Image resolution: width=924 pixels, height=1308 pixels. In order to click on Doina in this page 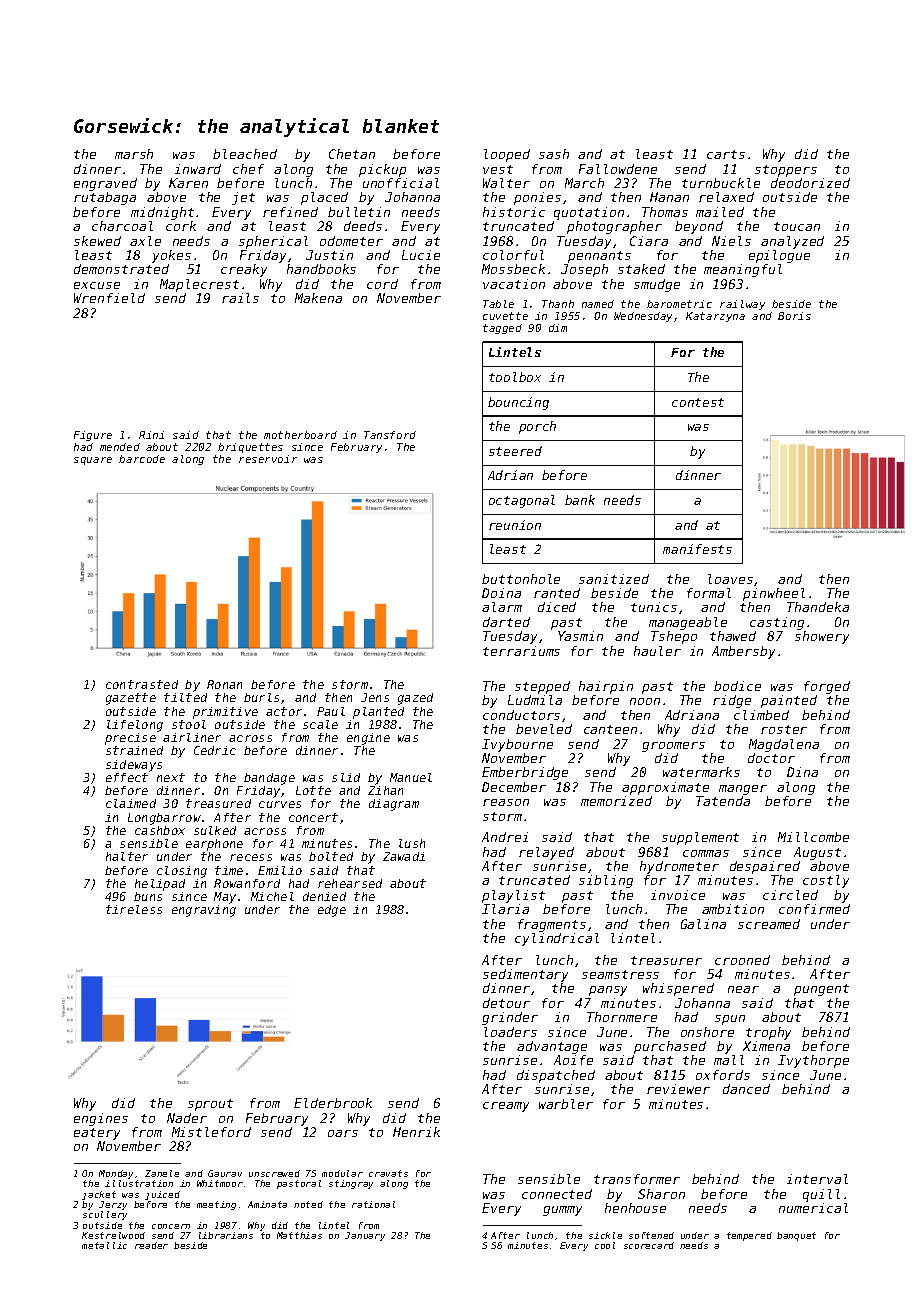, I will do `click(501, 593)`.
